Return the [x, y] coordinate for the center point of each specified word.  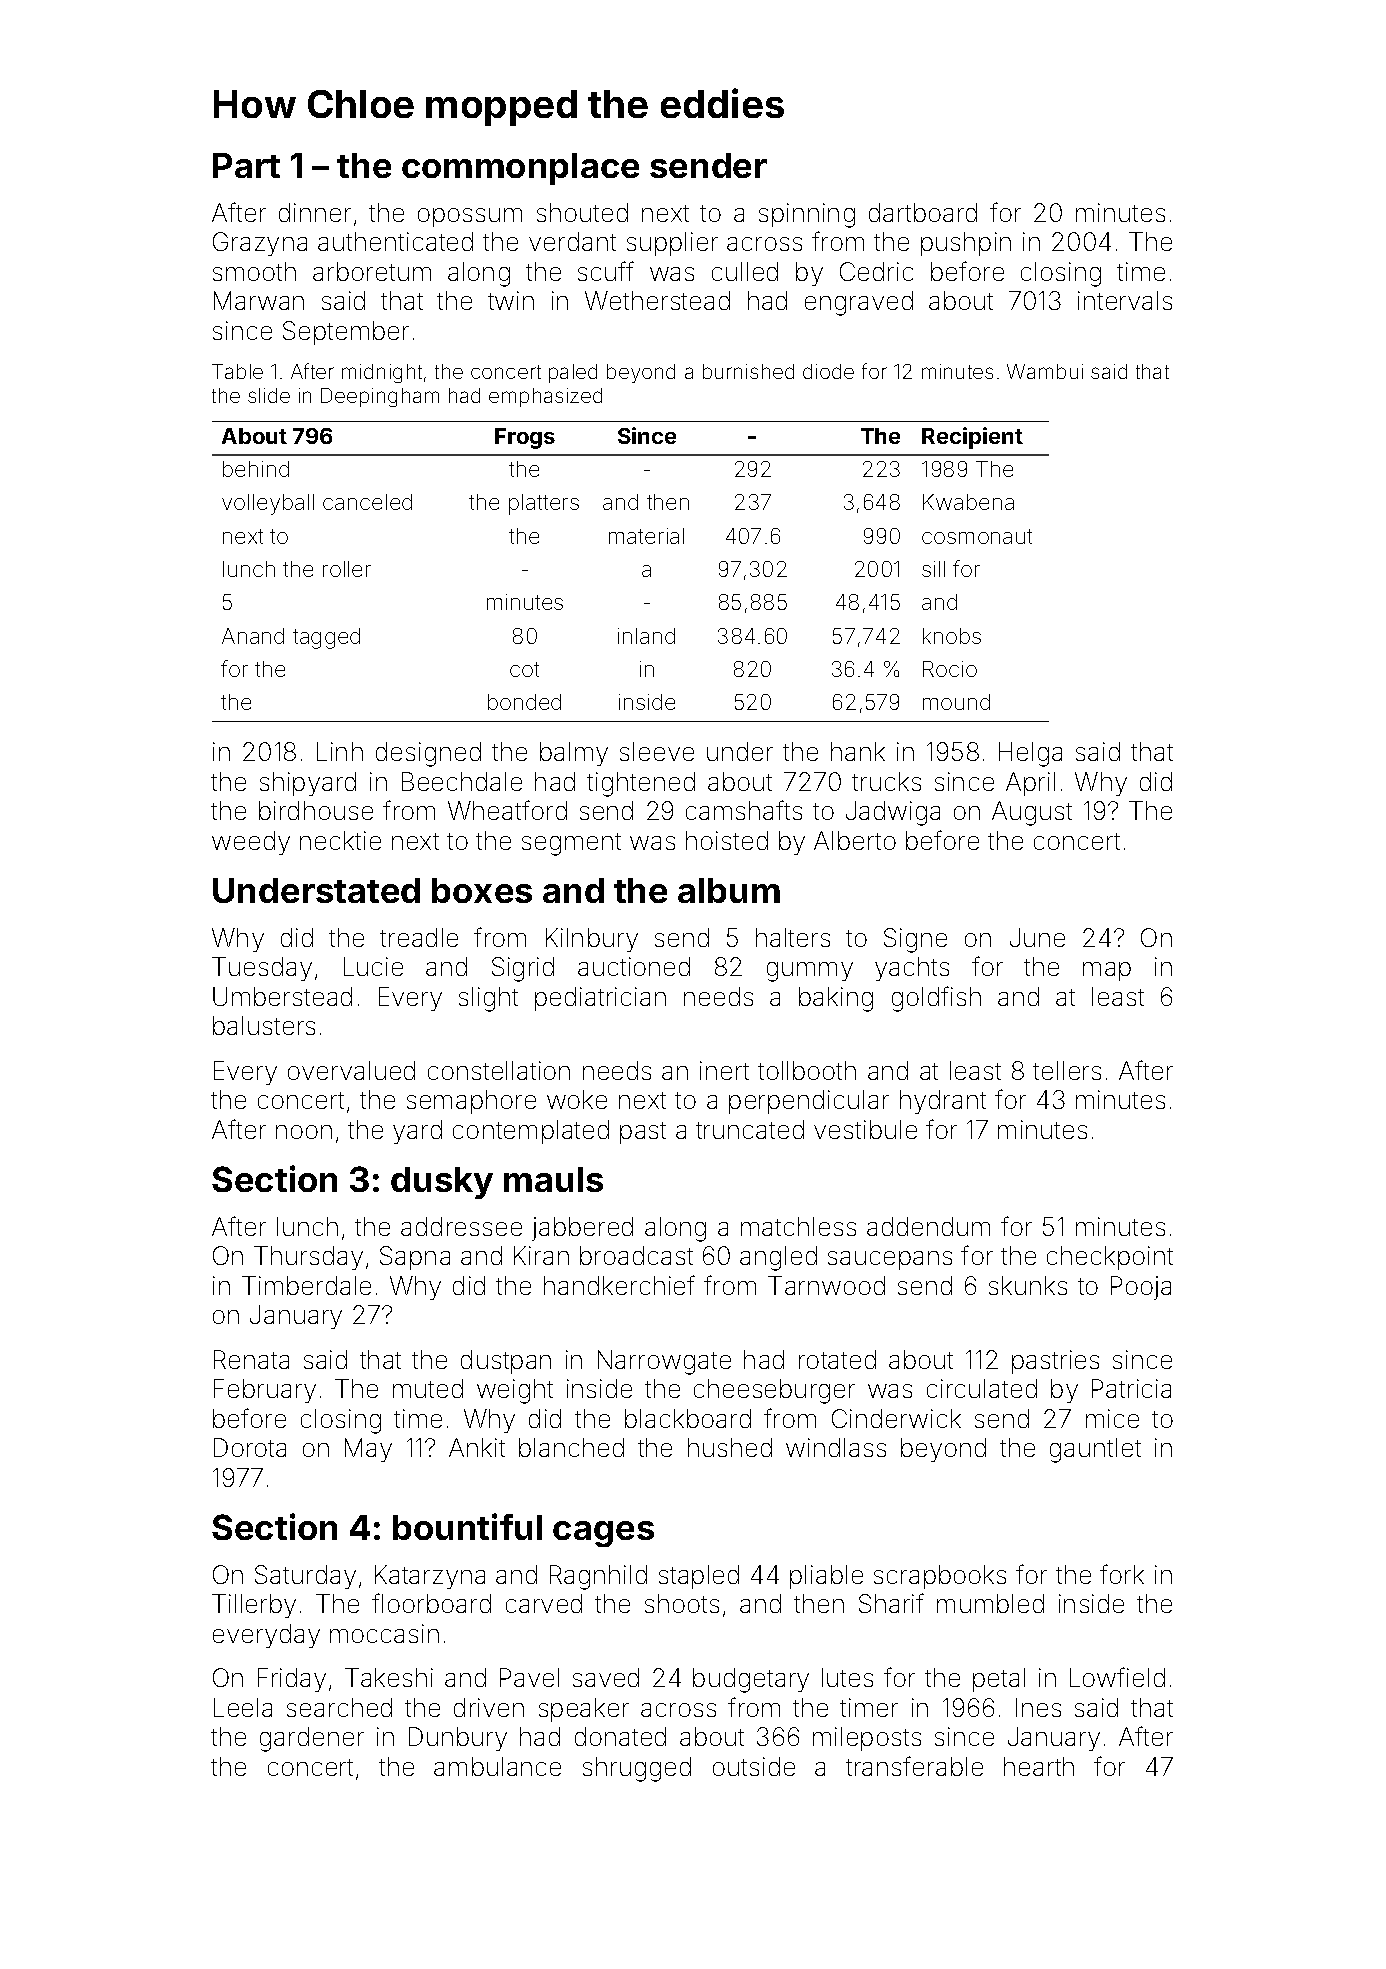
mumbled [990, 1603]
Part [246, 165]
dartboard [923, 212]
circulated [982, 1388]
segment [571, 844]
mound [956, 702]
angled [778, 1258]
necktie [340, 840]
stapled [699, 1577]
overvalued [351, 1070]
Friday [292, 1680]
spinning [807, 215]
